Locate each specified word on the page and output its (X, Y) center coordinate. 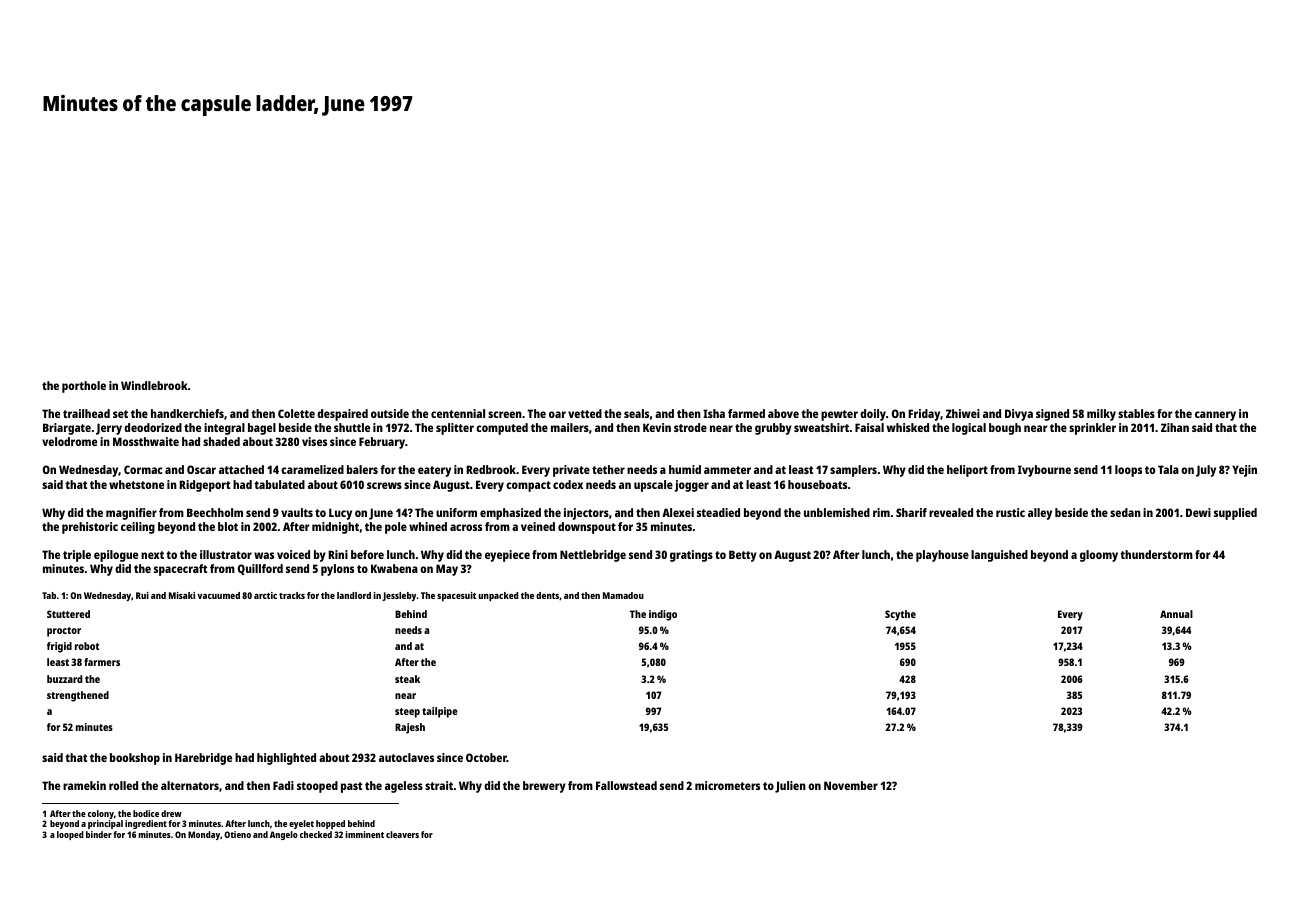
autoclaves (406, 757)
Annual (1176, 614)
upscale (653, 486)
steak (407, 679)
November (851, 785)
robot (87, 646)
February (382, 443)
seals (636, 413)
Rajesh (410, 728)
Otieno (237, 834)
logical (969, 429)
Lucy (340, 514)
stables (1136, 413)
